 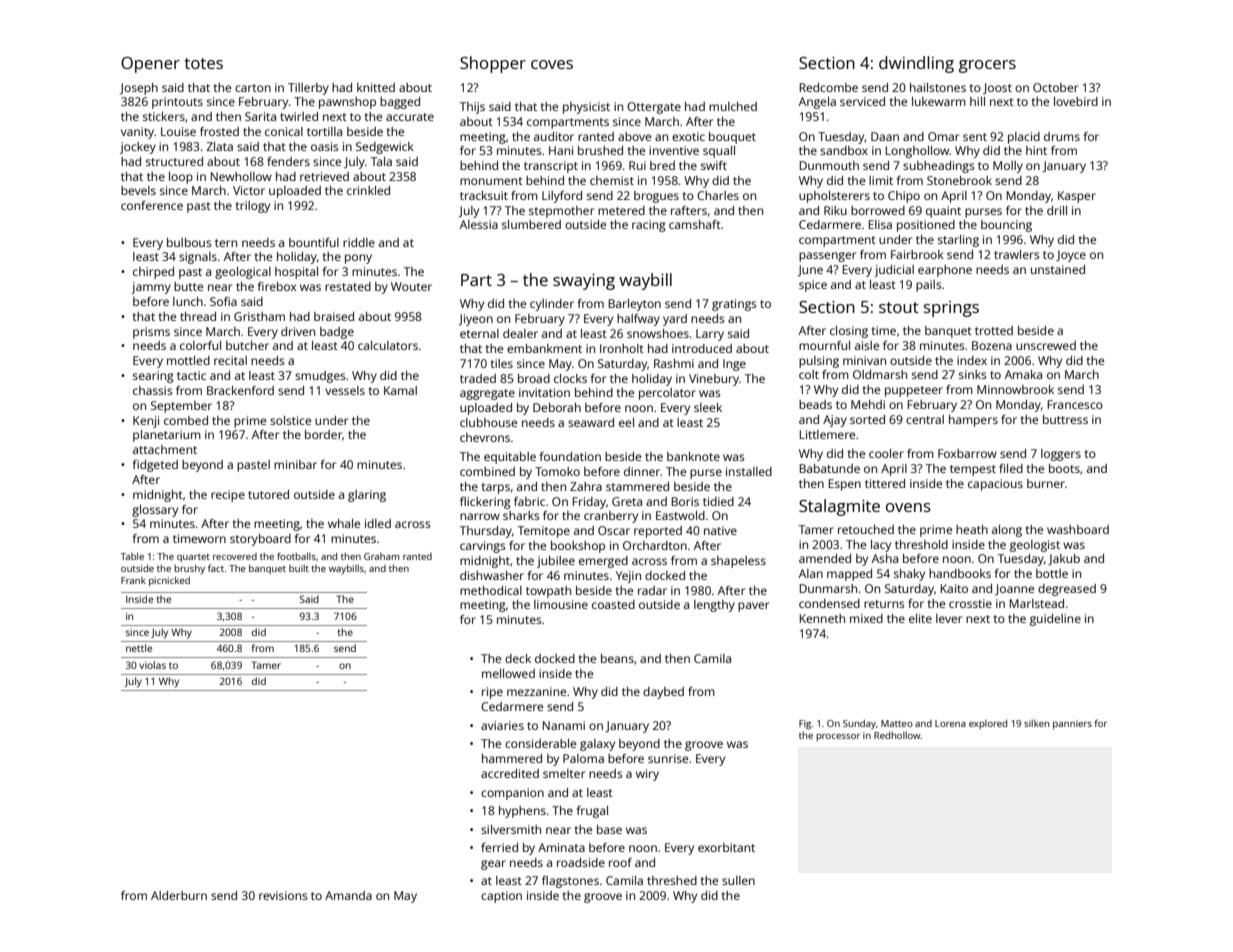 What do you see at coordinates (987, 66) in the screenshot?
I see `grocers` at bounding box center [987, 66].
